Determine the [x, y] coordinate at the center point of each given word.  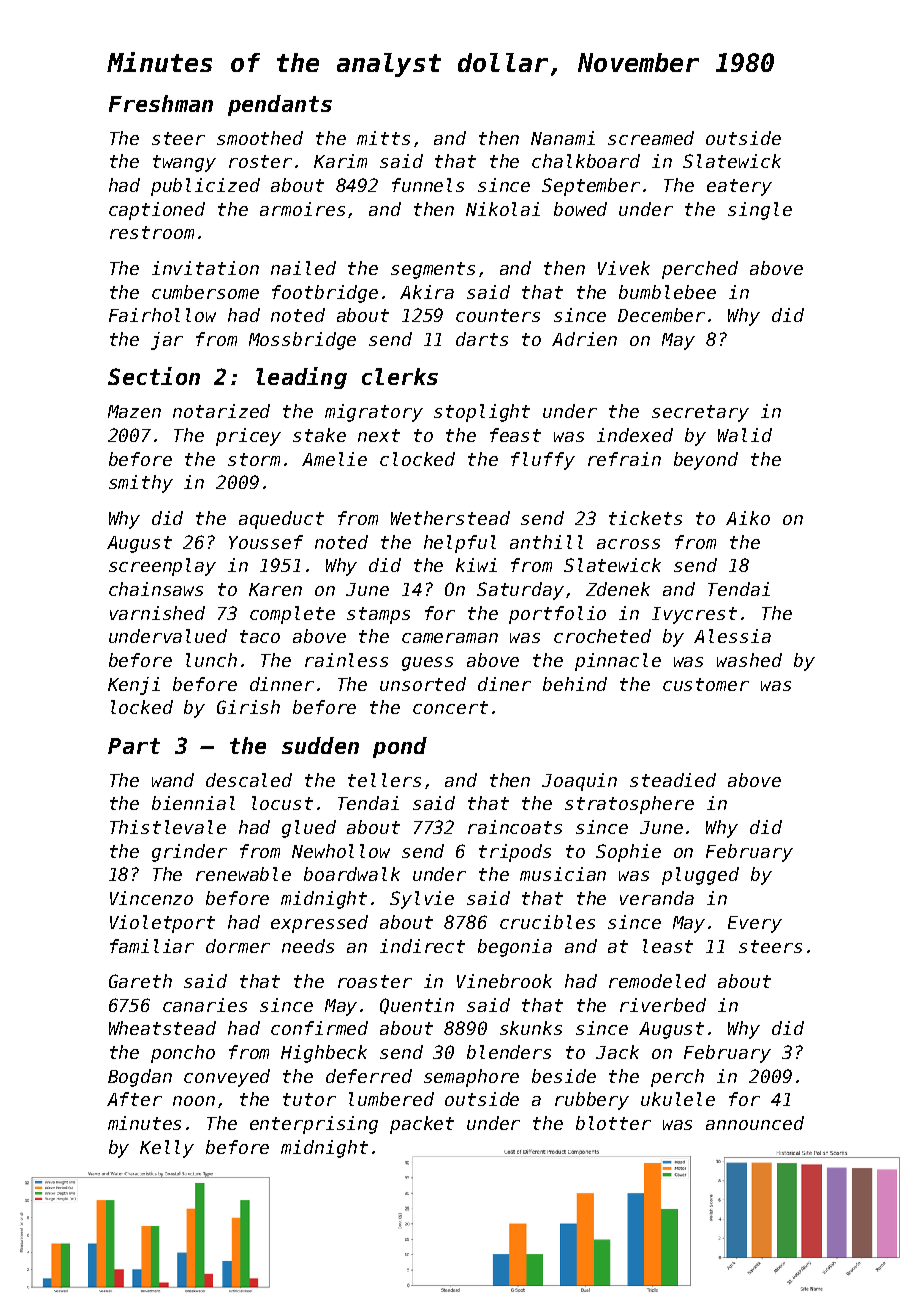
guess [427, 664]
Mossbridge [302, 341]
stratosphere [629, 805]
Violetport [162, 924]
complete [292, 615]
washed [749, 660]
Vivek [624, 268]
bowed [580, 209]
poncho [183, 1054]
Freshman [161, 103]
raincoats [515, 827]
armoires [302, 209]
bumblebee [667, 292]
